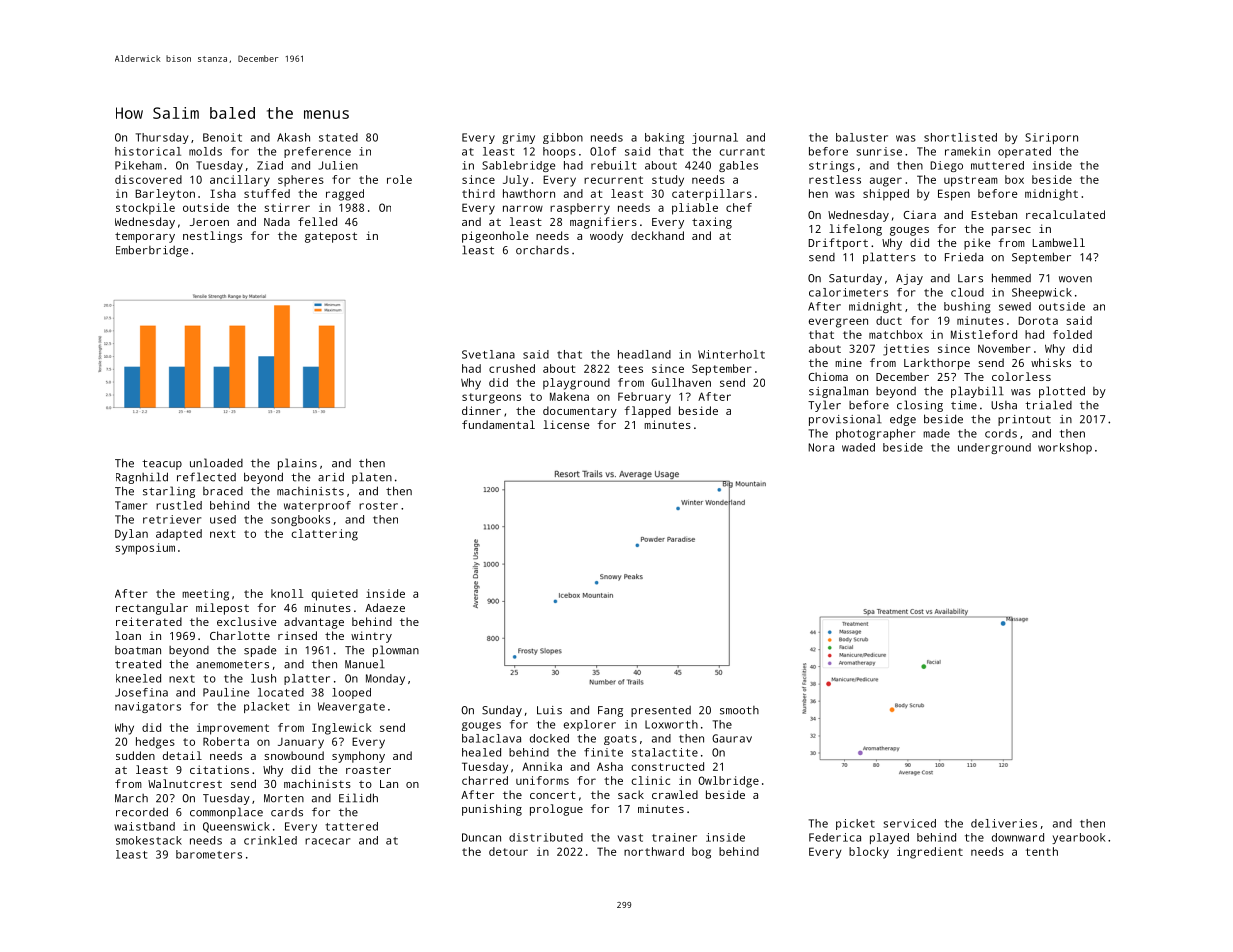  I want to click on smooth, so click(739, 710).
